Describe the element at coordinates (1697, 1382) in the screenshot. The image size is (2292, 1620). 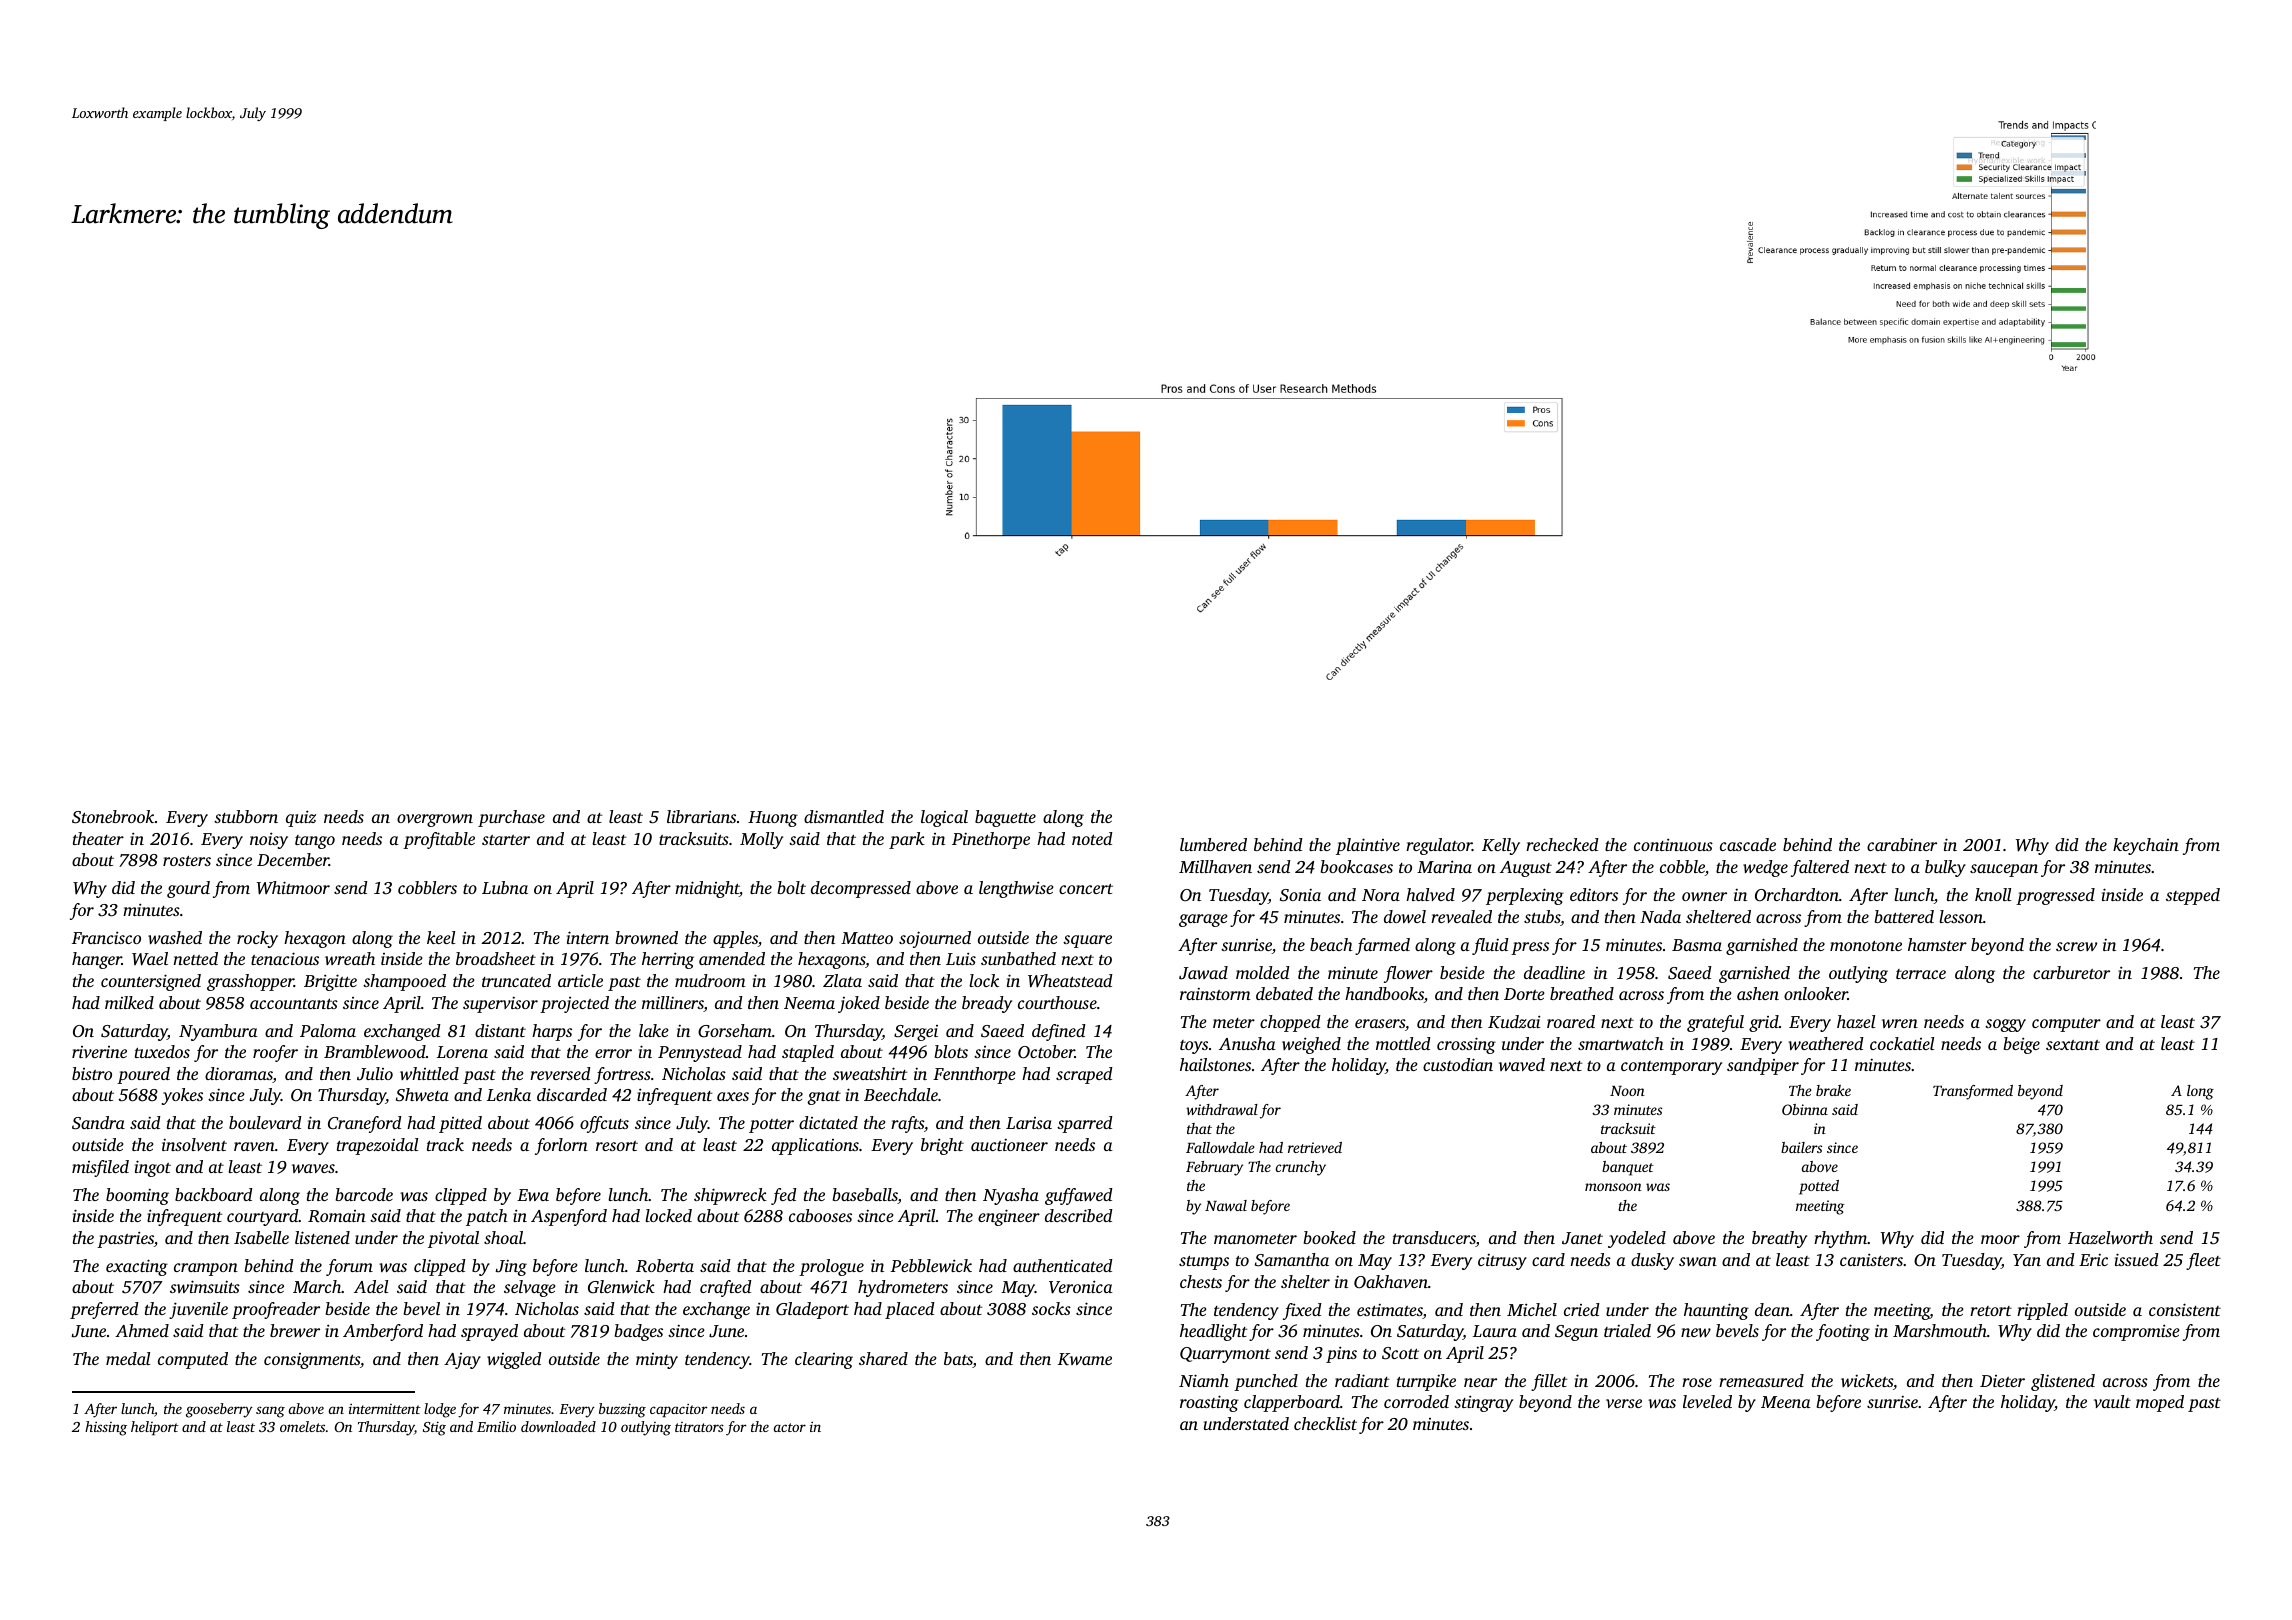
I see `rose` at that location.
